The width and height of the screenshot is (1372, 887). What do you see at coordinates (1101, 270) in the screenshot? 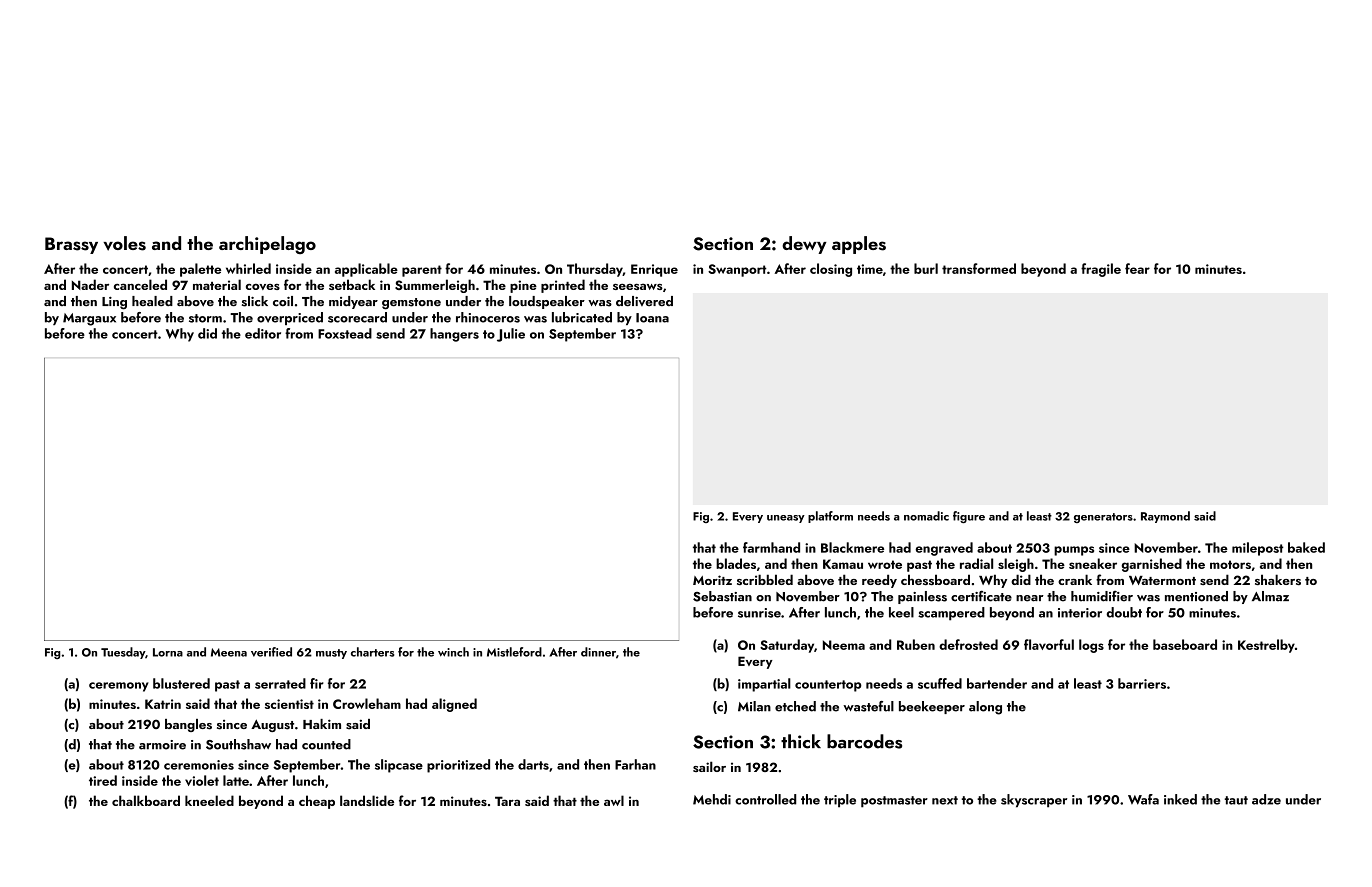
I see `fragile` at bounding box center [1101, 270].
